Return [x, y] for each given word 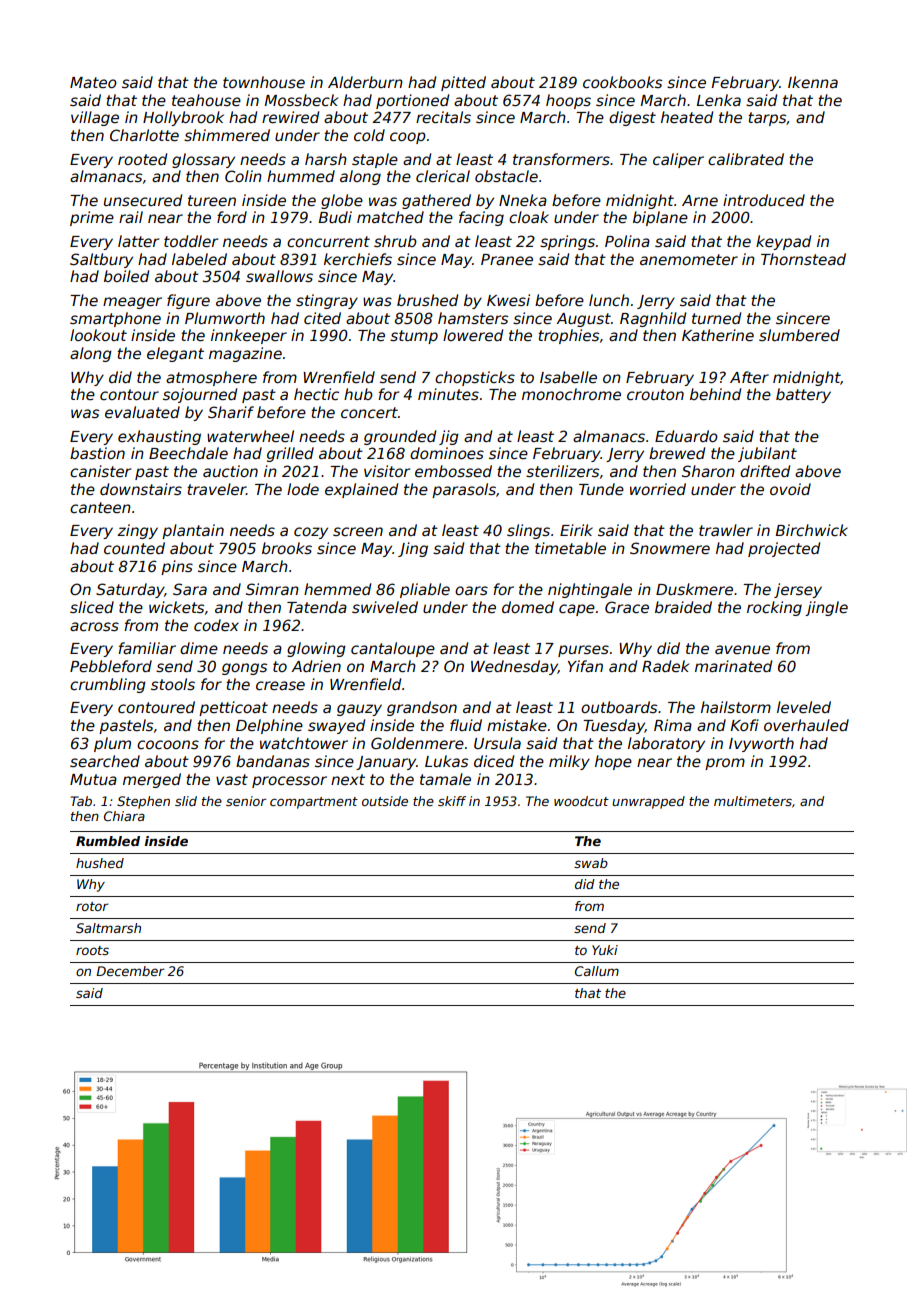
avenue [742, 649]
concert [369, 412]
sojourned [200, 395]
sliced [92, 607]
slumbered [799, 335]
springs [567, 242]
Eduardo [686, 436]
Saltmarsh [108, 928]
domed [528, 607]
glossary [203, 160]
